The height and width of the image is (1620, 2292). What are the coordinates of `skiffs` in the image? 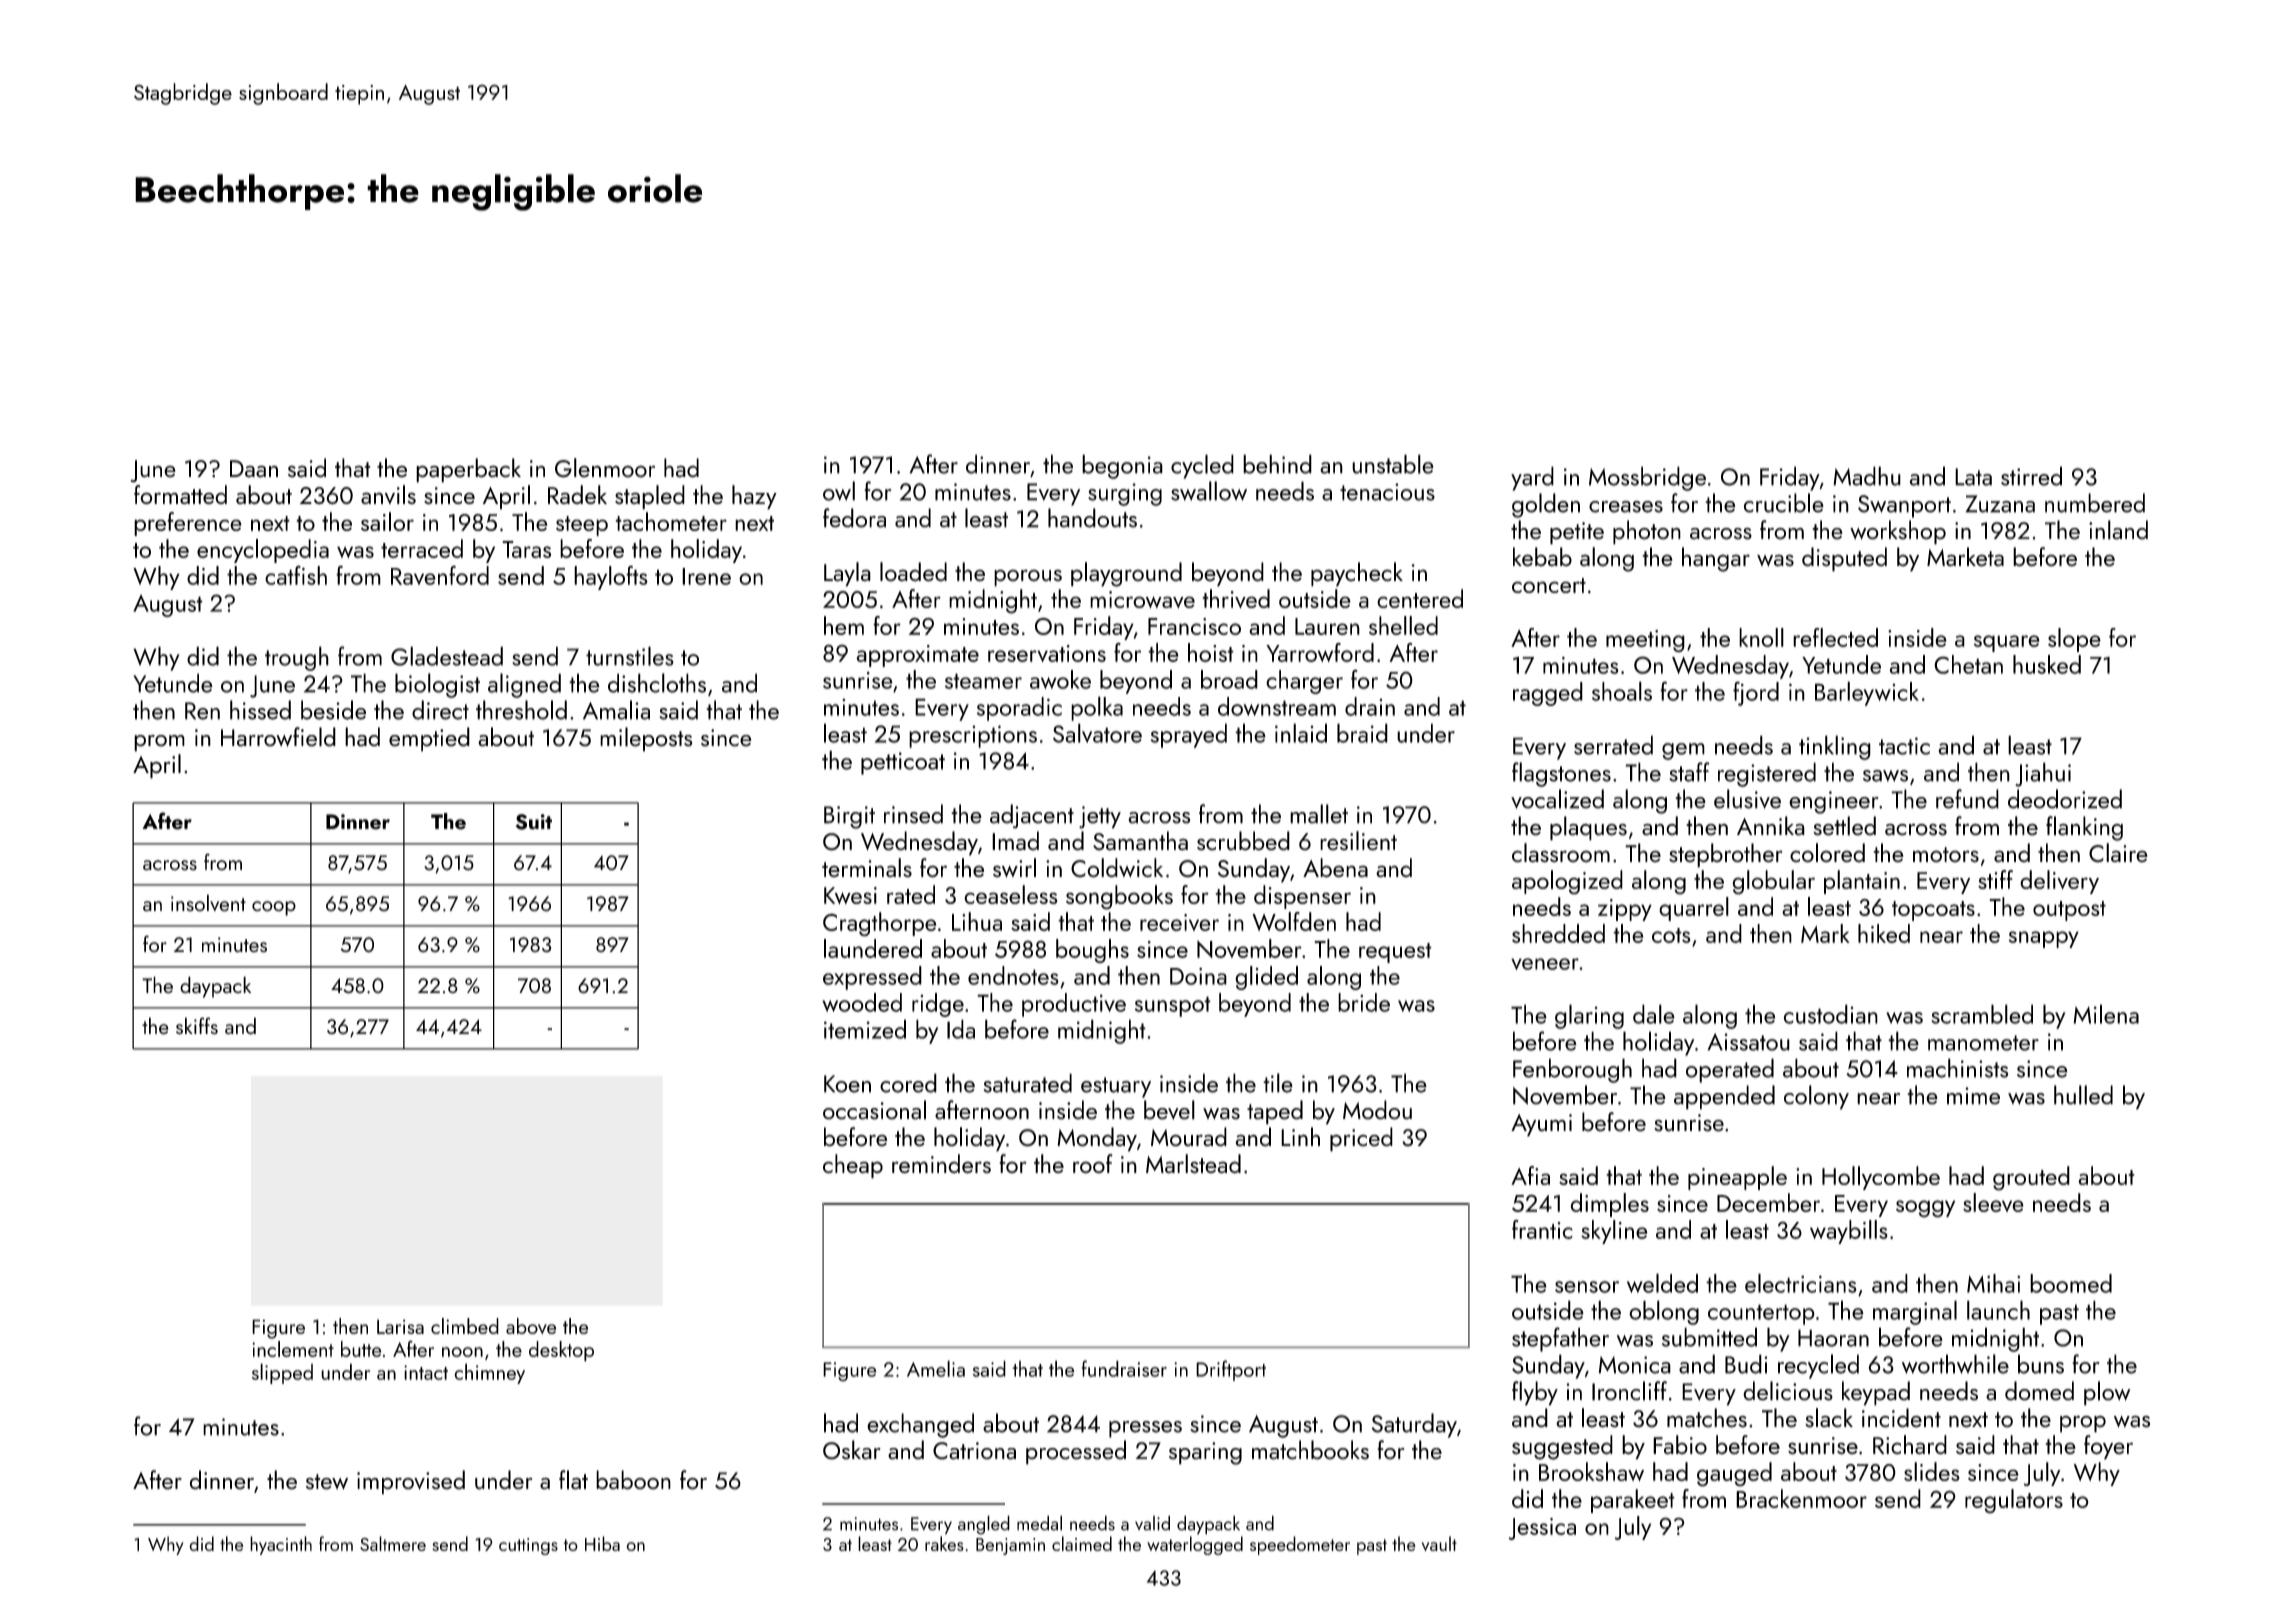 It's located at (197, 1026).
